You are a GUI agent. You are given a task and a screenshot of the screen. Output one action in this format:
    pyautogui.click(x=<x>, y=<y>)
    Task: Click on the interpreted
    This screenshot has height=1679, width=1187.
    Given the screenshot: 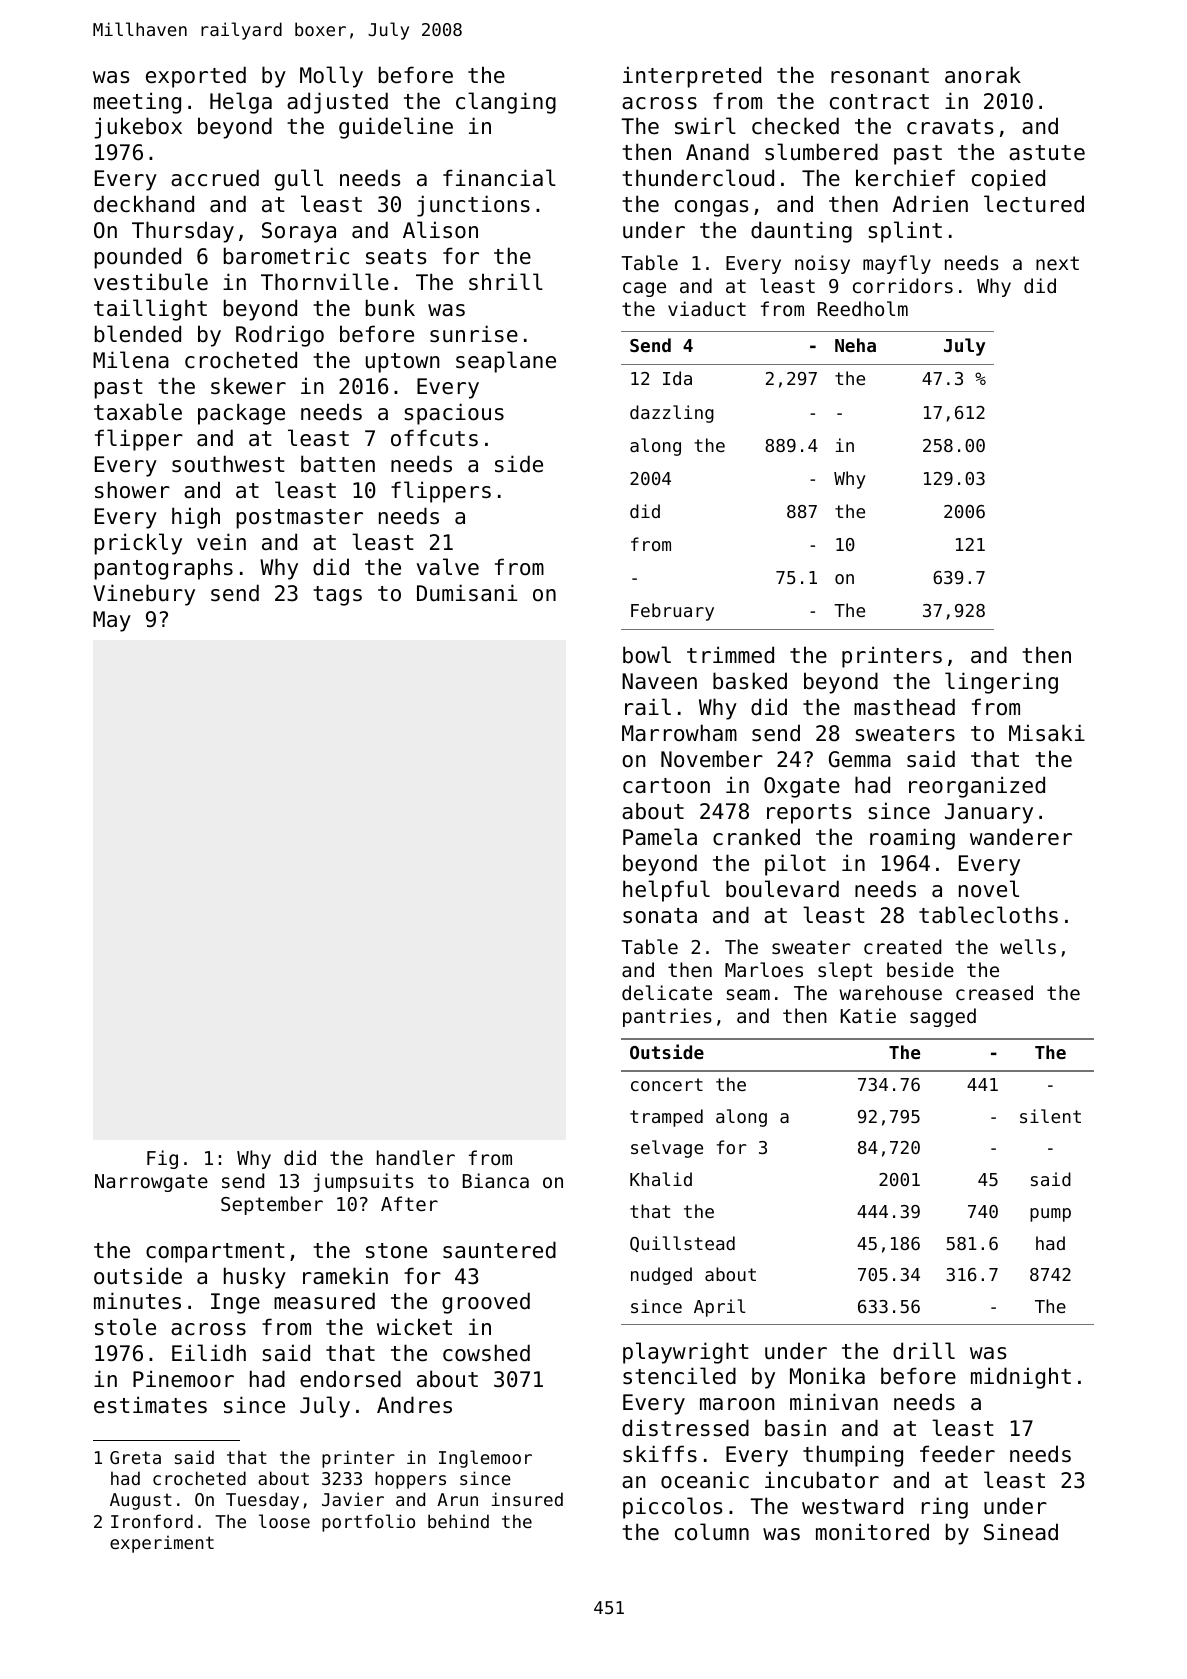 What is the action you would take?
    pyautogui.click(x=692, y=77)
